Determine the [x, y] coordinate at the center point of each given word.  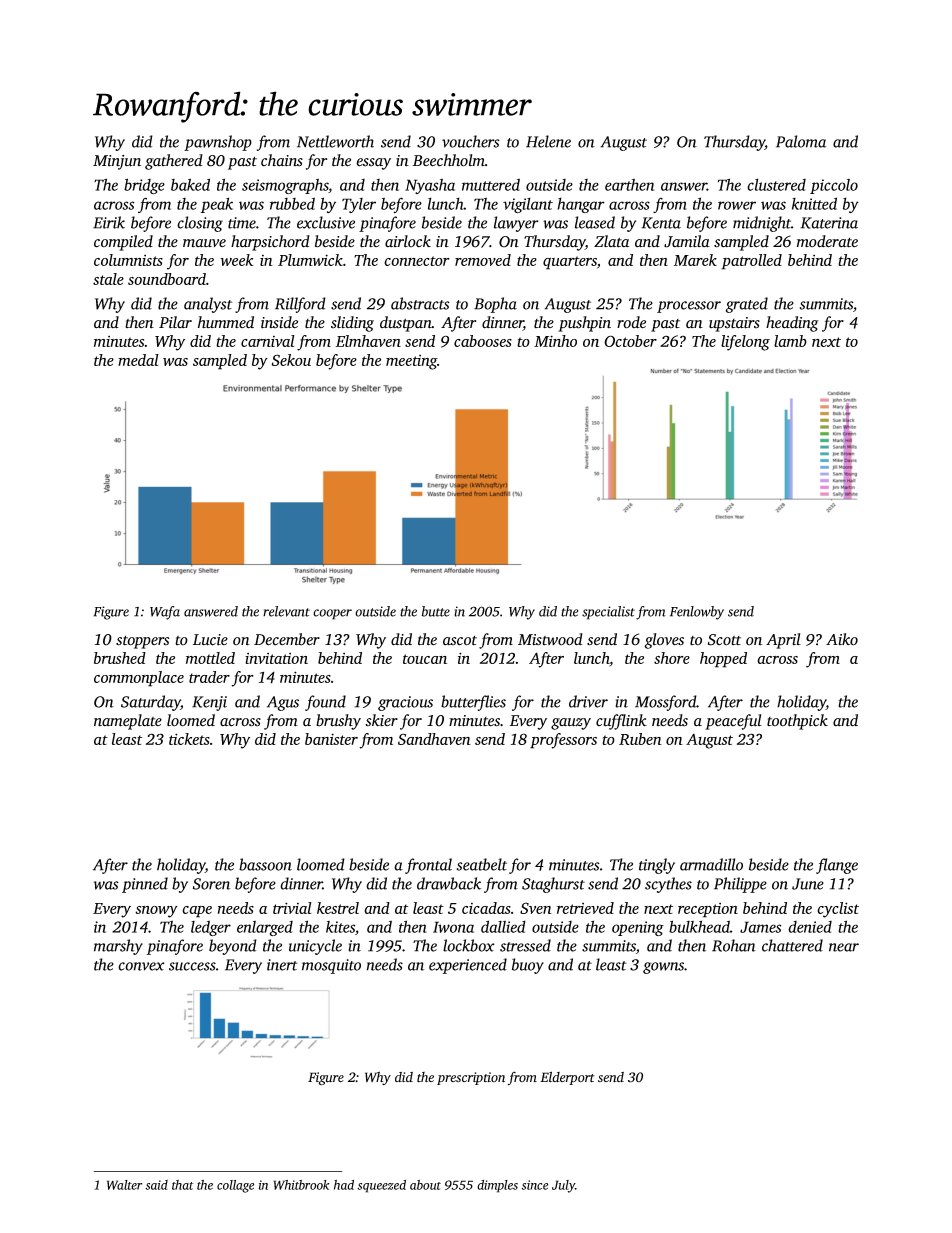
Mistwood [550, 639]
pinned [145, 885]
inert [282, 965]
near [844, 947]
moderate [827, 241]
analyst [208, 305]
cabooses [483, 341]
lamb [790, 341]
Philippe [740, 885]
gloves [664, 641]
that [183, 1185]
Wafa [165, 613]
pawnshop [218, 143]
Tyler [359, 205]
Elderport [567, 1078]
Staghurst [553, 885]
